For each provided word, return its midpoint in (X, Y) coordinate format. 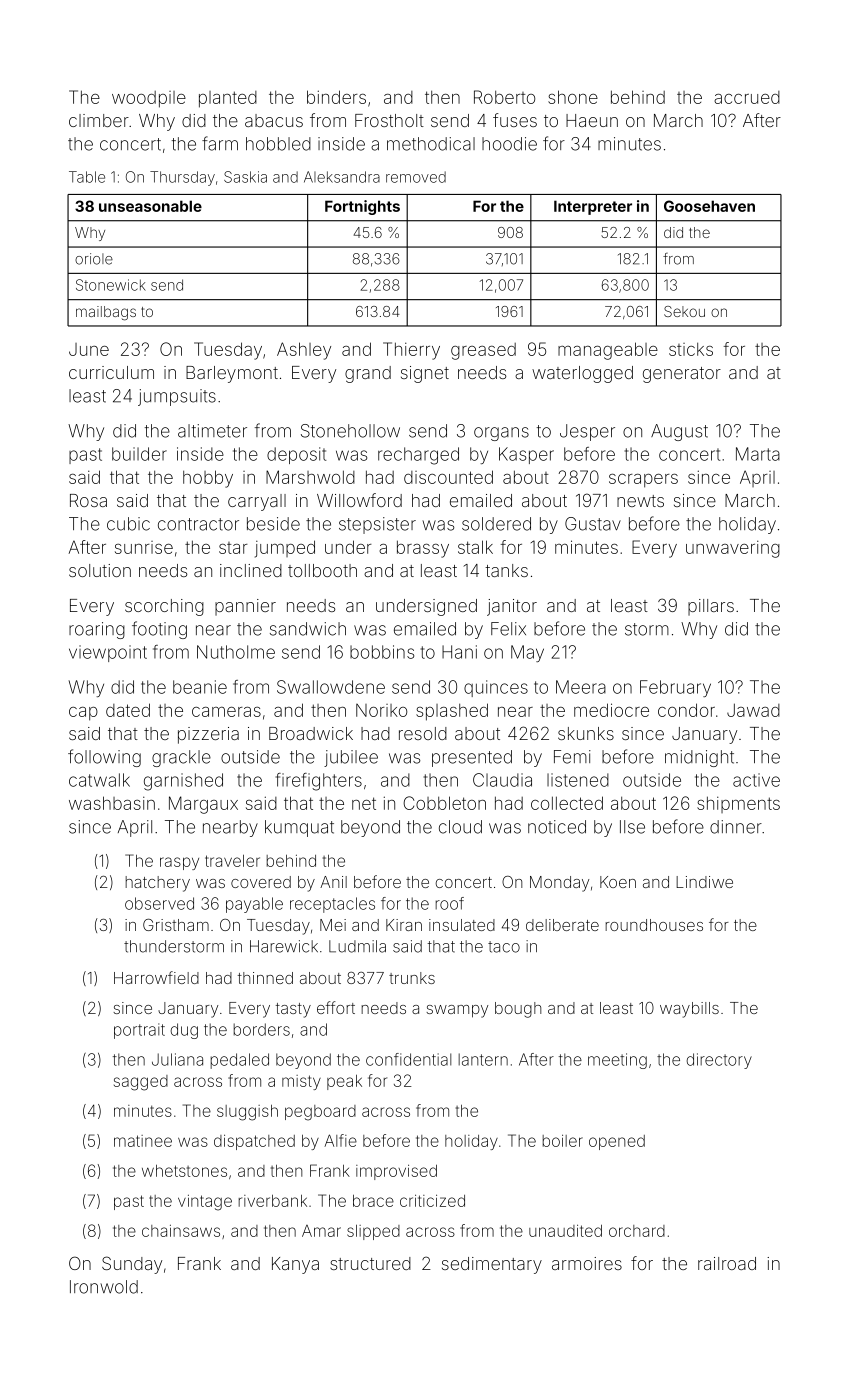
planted (228, 99)
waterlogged (582, 374)
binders (336, 97)
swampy (457, 1011)
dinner (736, 827)
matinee (143, 1141)
